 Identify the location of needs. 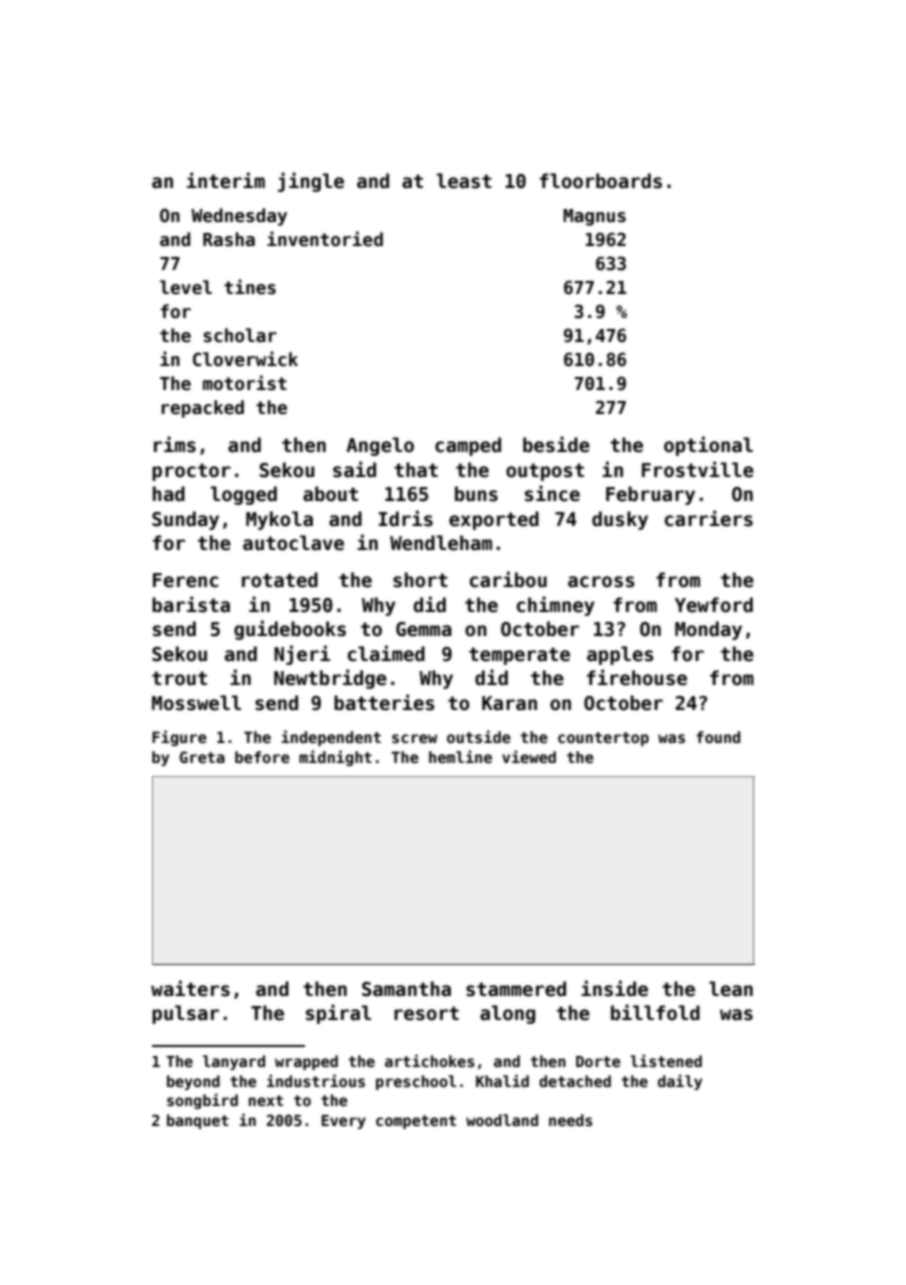
(571, 1120).
